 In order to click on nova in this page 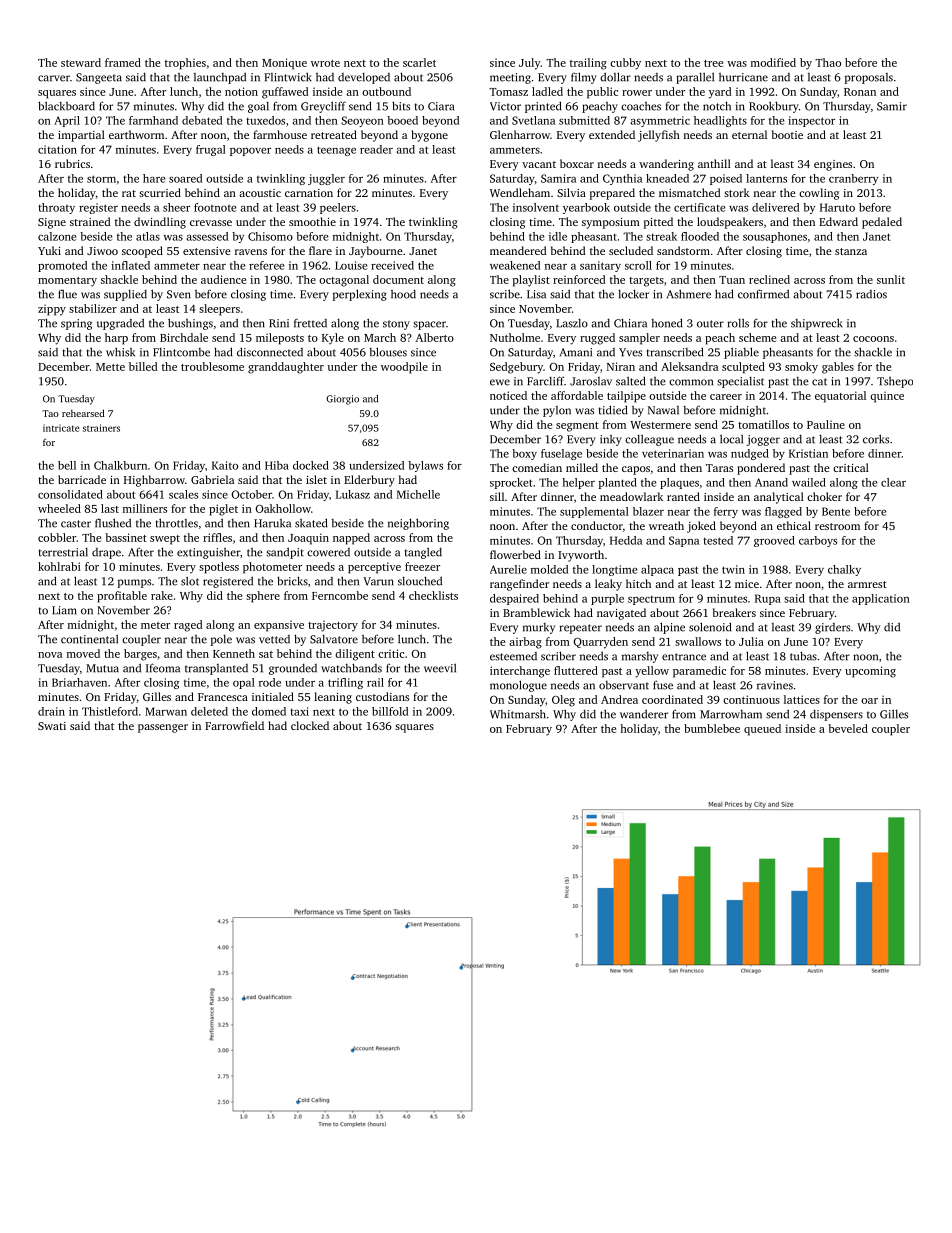, I will do `click(50, 655)`.
